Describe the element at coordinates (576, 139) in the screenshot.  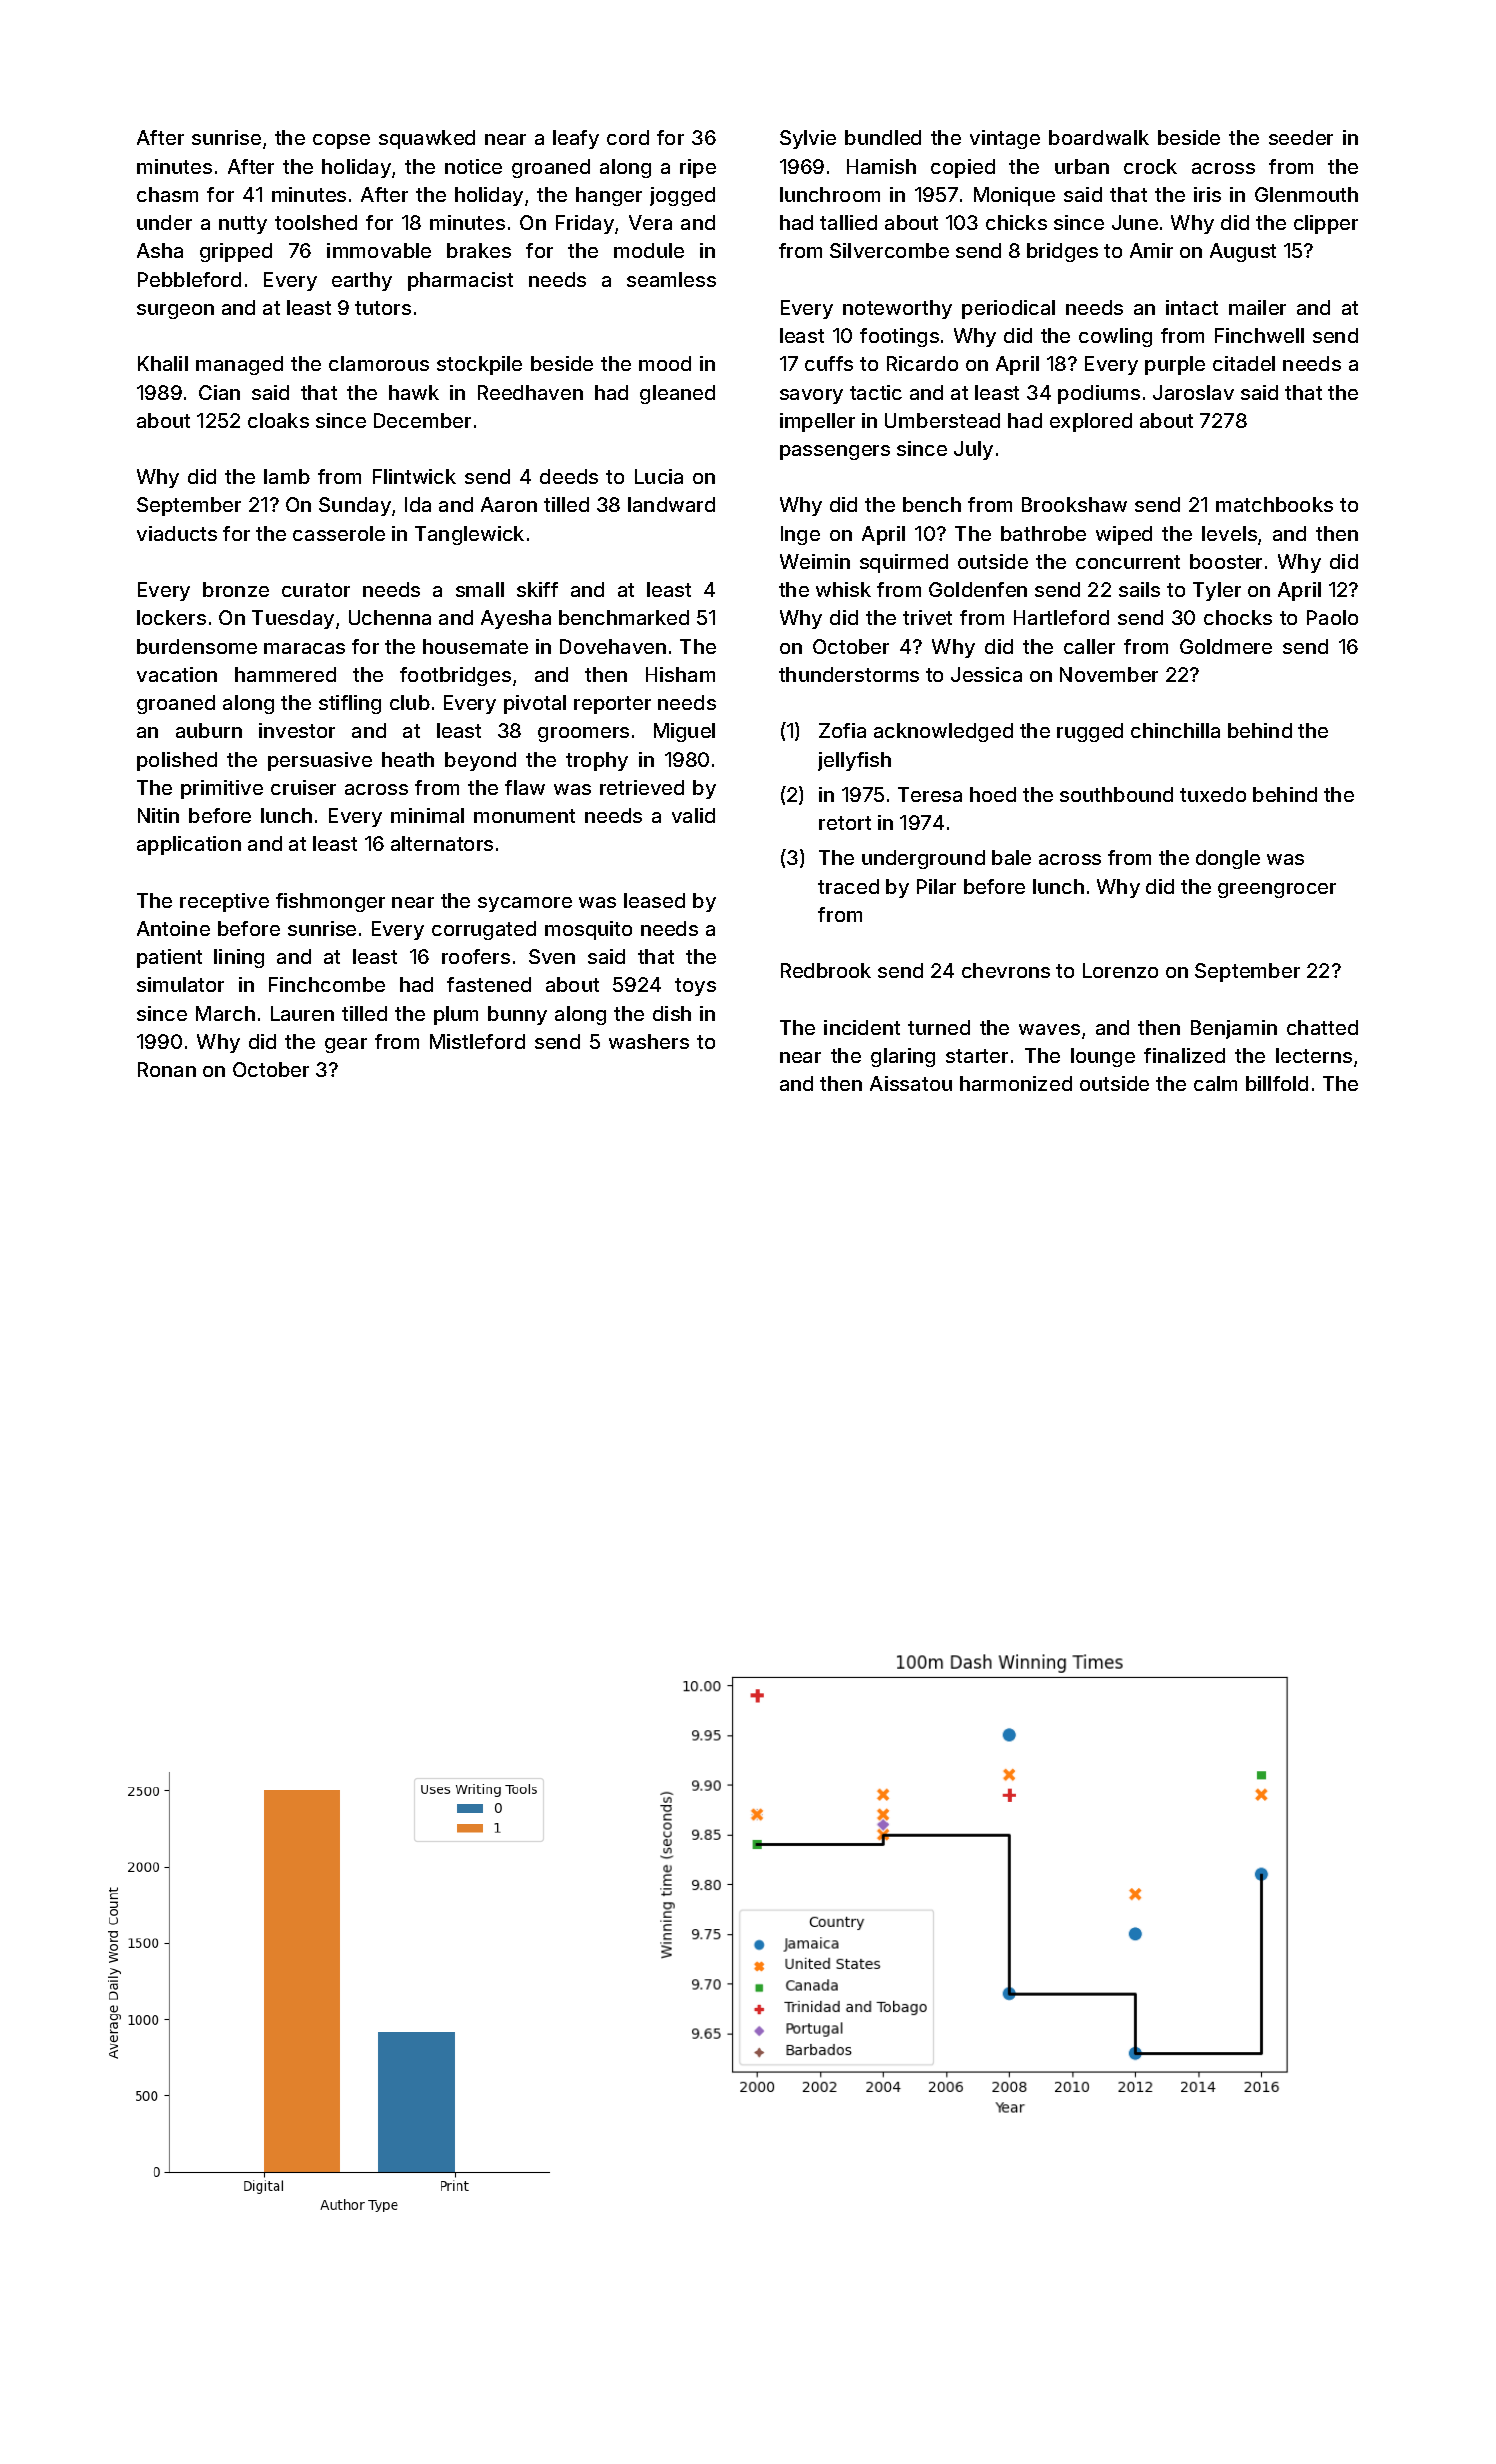
I see `leafy` at that location.
